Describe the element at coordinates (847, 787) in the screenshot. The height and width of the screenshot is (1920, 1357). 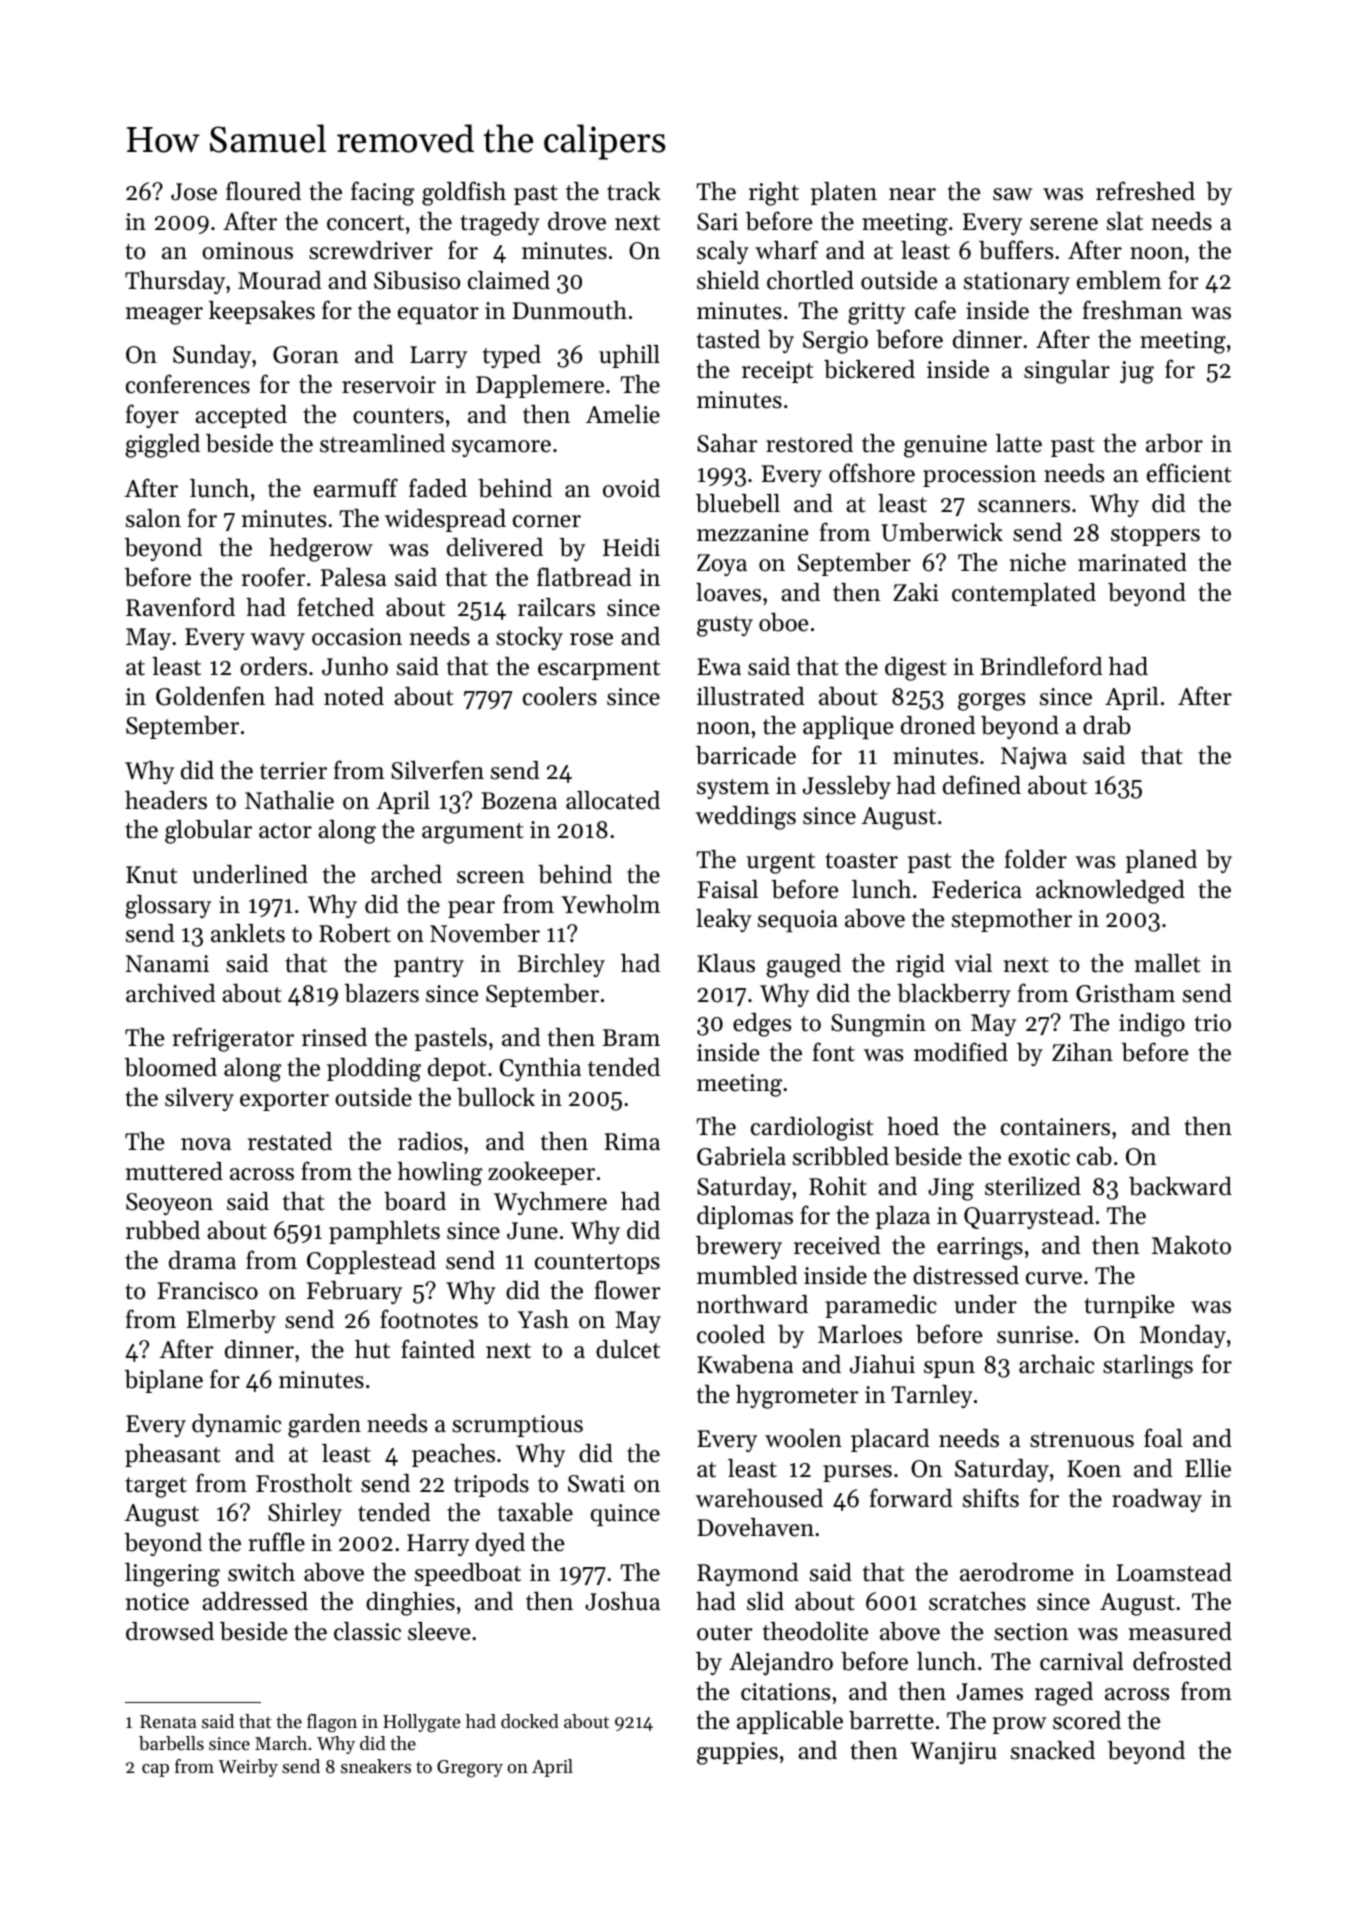
I see `Jessleby` at that location.
